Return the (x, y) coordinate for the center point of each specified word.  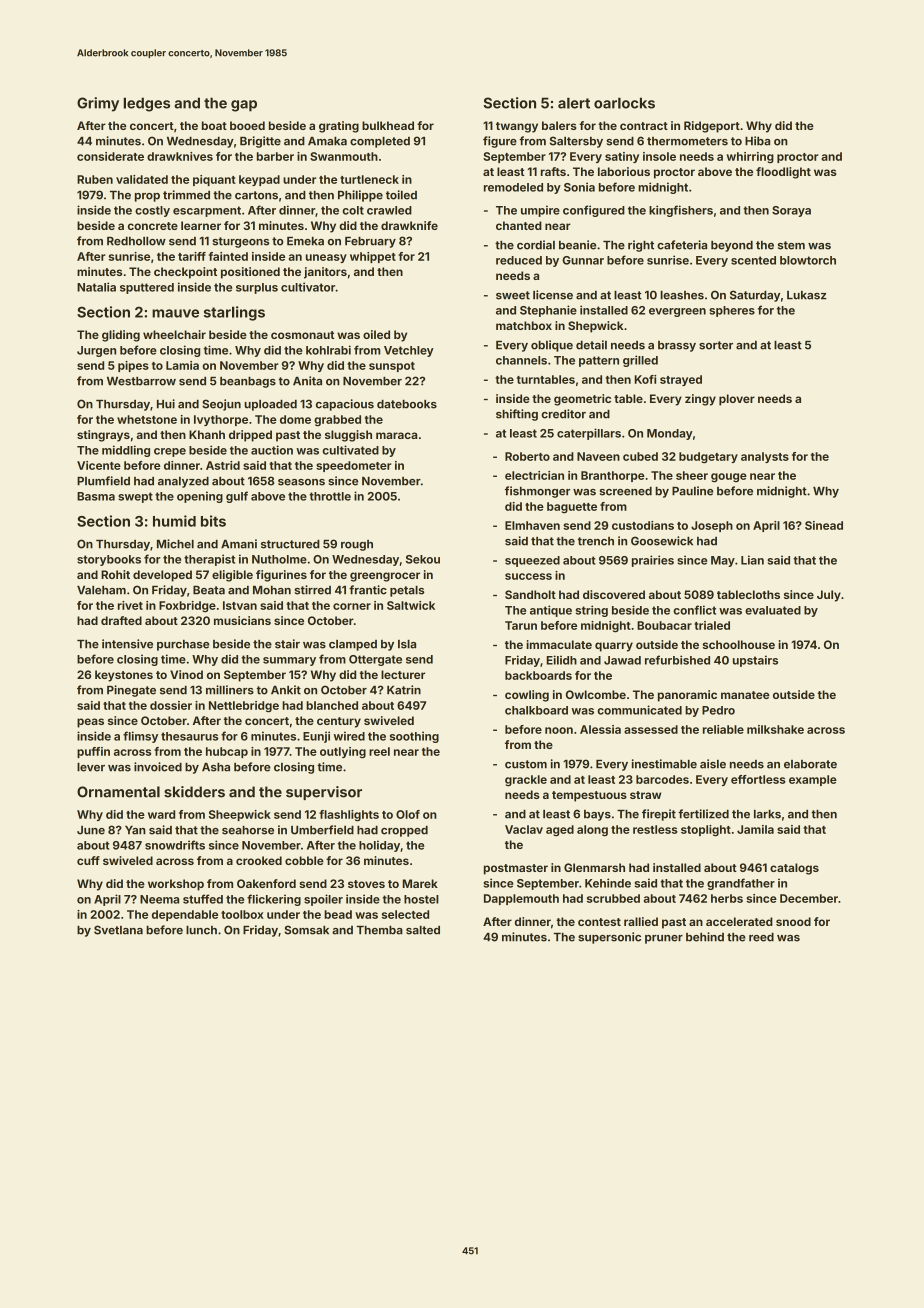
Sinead (824, 525)
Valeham (101, 590)
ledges (147, 104)
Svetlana (118, 930)
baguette (572, 508)
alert (574, 103)
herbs (727, 898)
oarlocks (624, 103)
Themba (380, 930)
